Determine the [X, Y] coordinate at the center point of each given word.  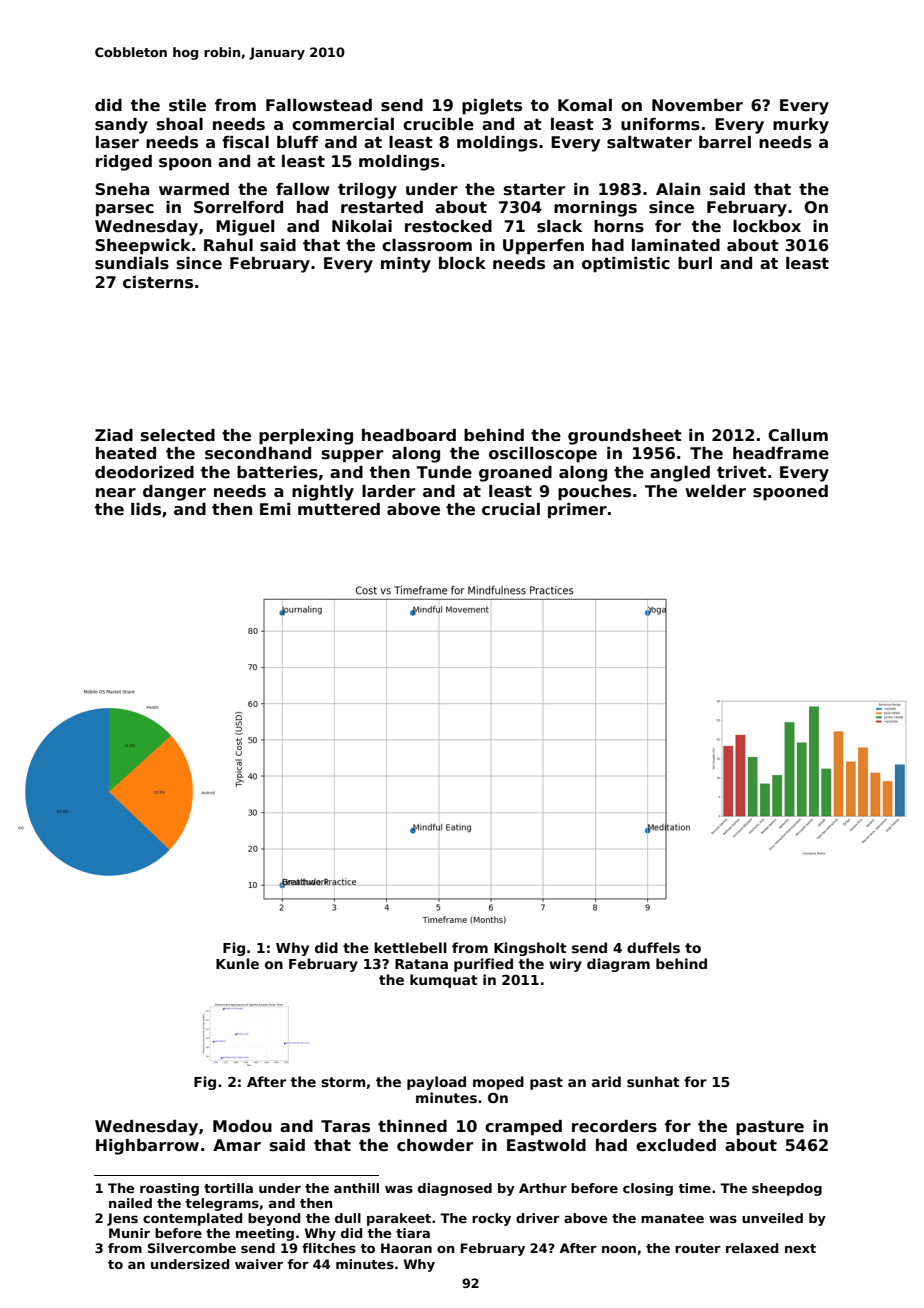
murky [801, 126]
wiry [565, 965]
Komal [585, 105]
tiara [413, 1233]
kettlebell [410, 947]
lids [146, 509]
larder [388, 491]
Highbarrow [147, 1147]
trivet [742, 472]
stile [187, 105]
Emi [275, 509]
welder [715, 491]
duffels [653, 947]
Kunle [237, 963]
